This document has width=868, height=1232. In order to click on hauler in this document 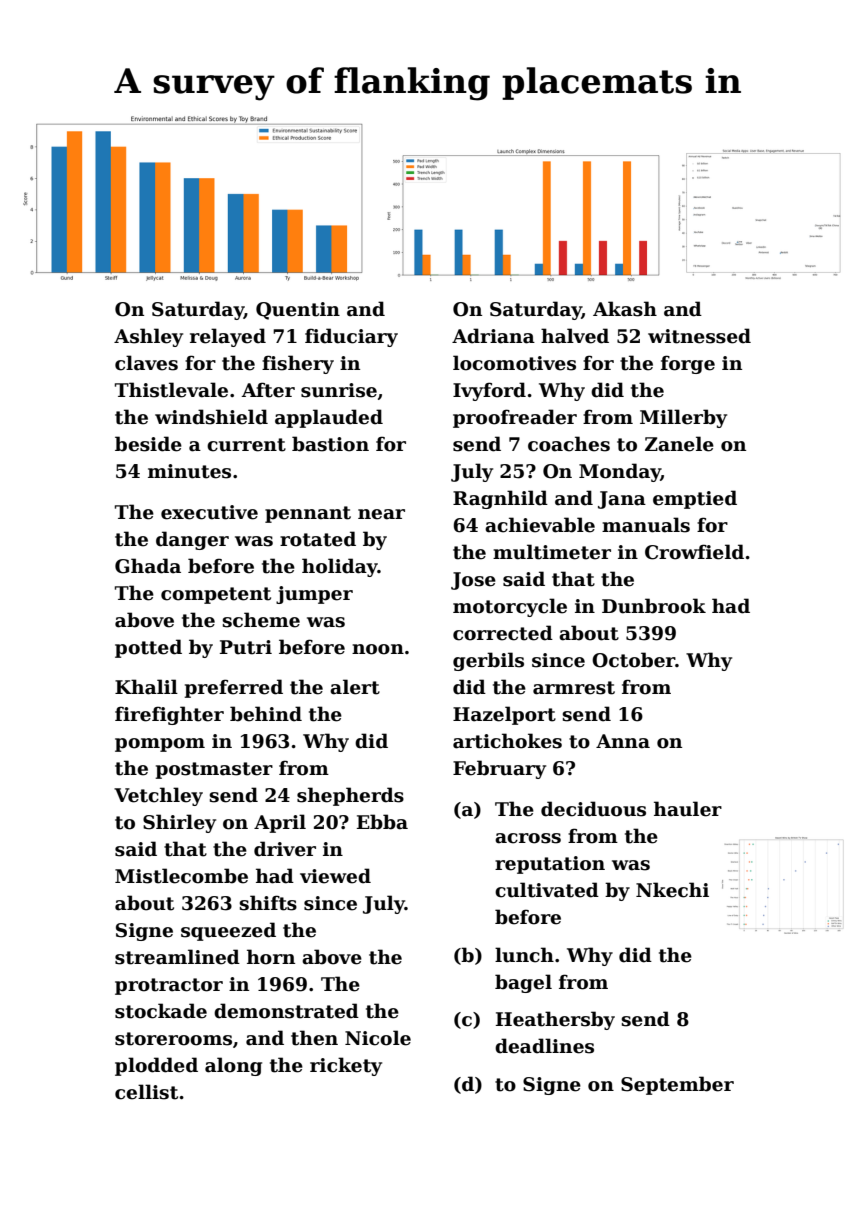, I will do `click(688, 809)`.
